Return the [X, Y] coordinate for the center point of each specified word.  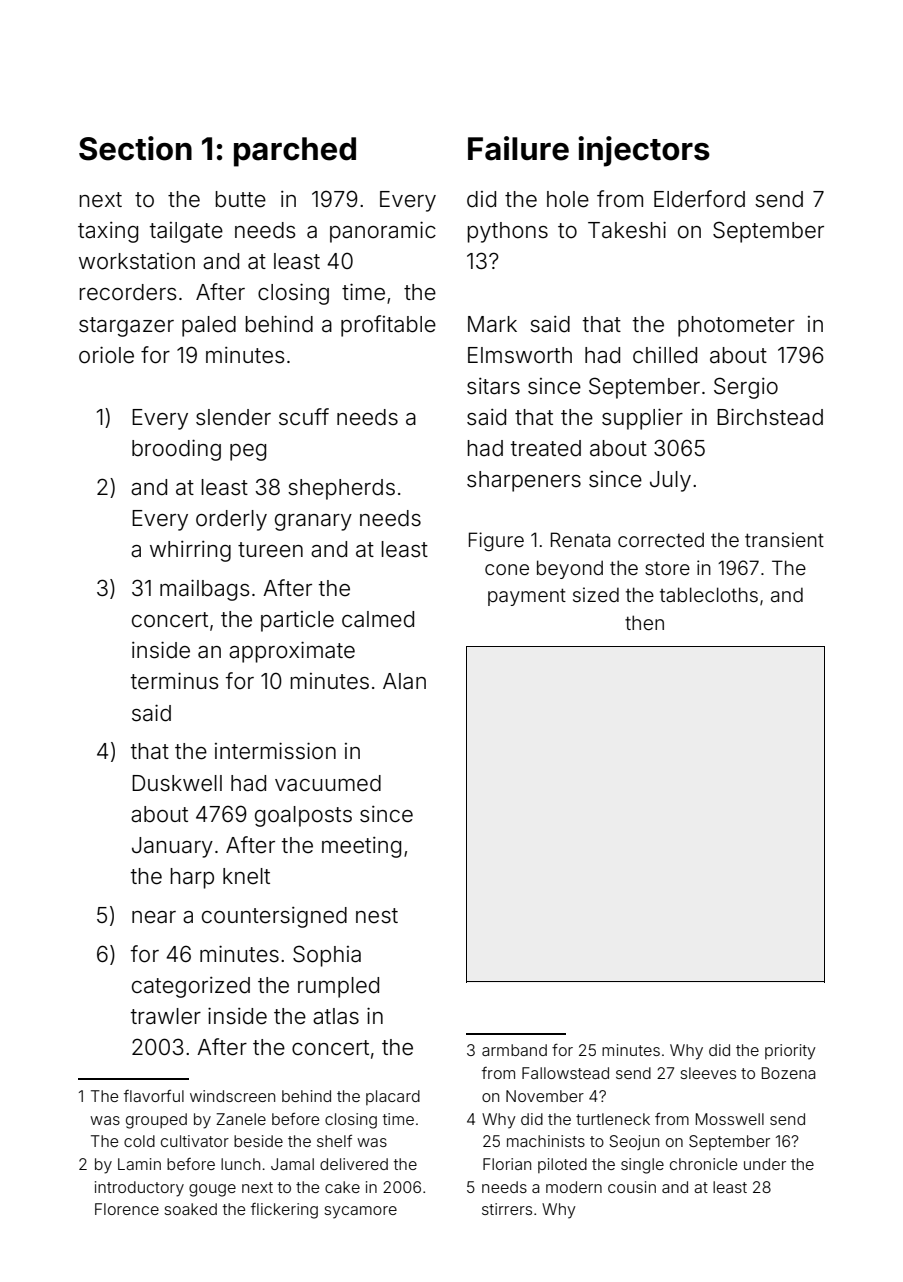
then [644, 622]
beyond [570, 569]
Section [135, 148]
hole [568, 199]
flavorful [154, 1096]
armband [514, 1050]
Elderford [699, 199]
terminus [174, 681]
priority [790, 1052]
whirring [190, 551]
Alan [404, 681]
